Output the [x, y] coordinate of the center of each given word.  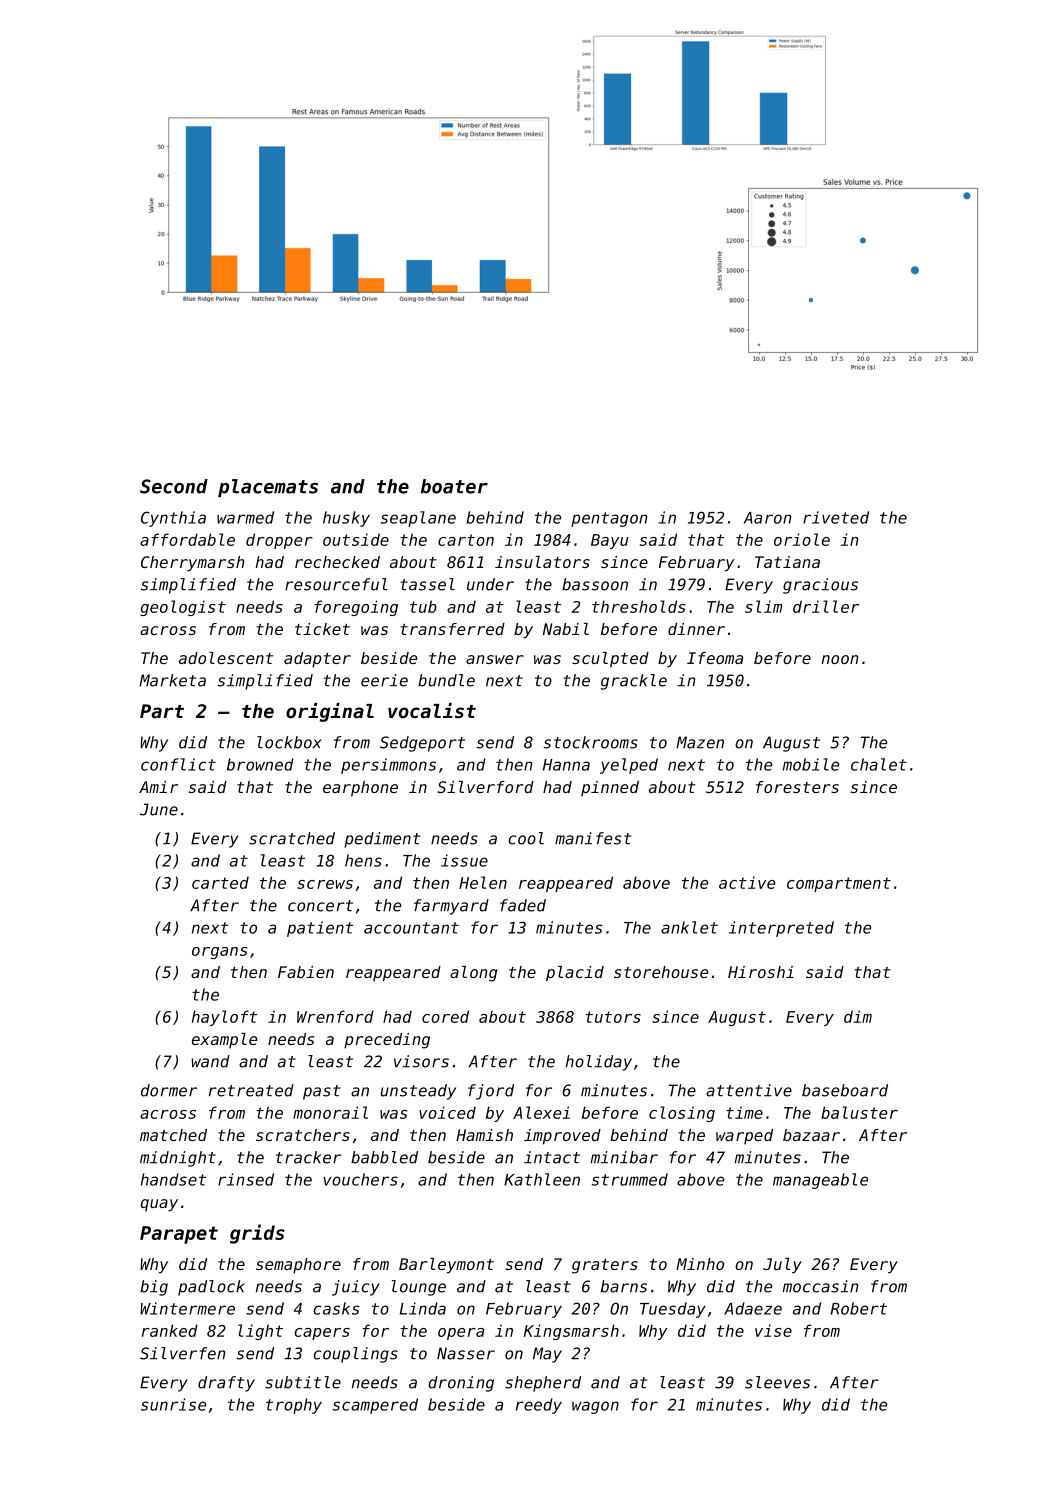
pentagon [609, 519]
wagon [595, 1407]
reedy [539, 1406]
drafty [226, 1384]
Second [174, 486]
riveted [836, 517]
